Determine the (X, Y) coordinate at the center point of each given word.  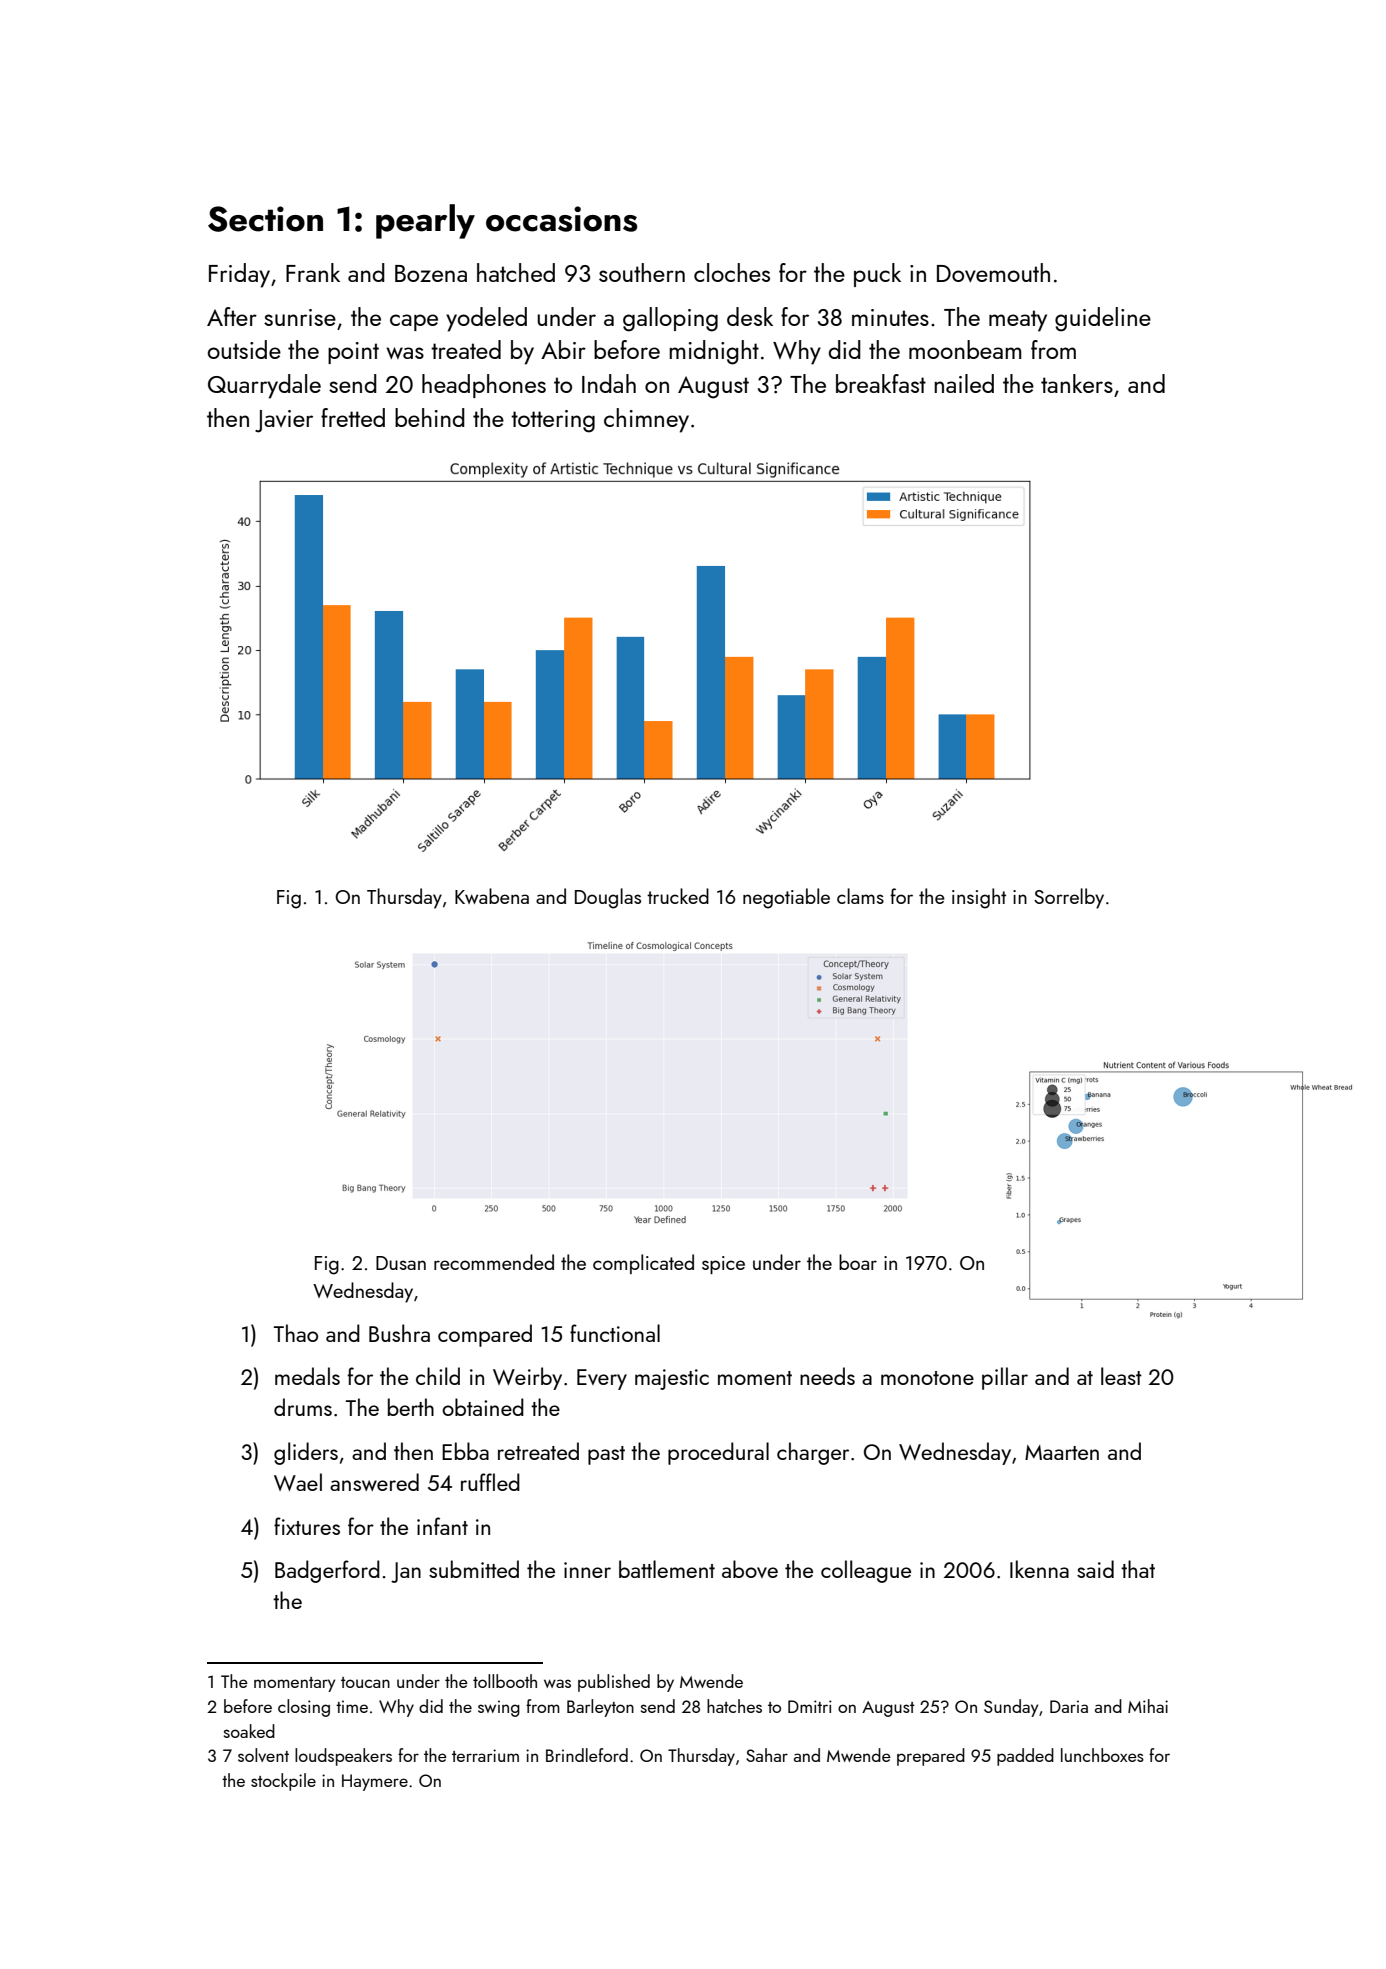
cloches (732, 272)
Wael (298, 1482)
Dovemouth (993, 272)
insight (979, 898)
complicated (643, 1264)
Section (265, 219)
